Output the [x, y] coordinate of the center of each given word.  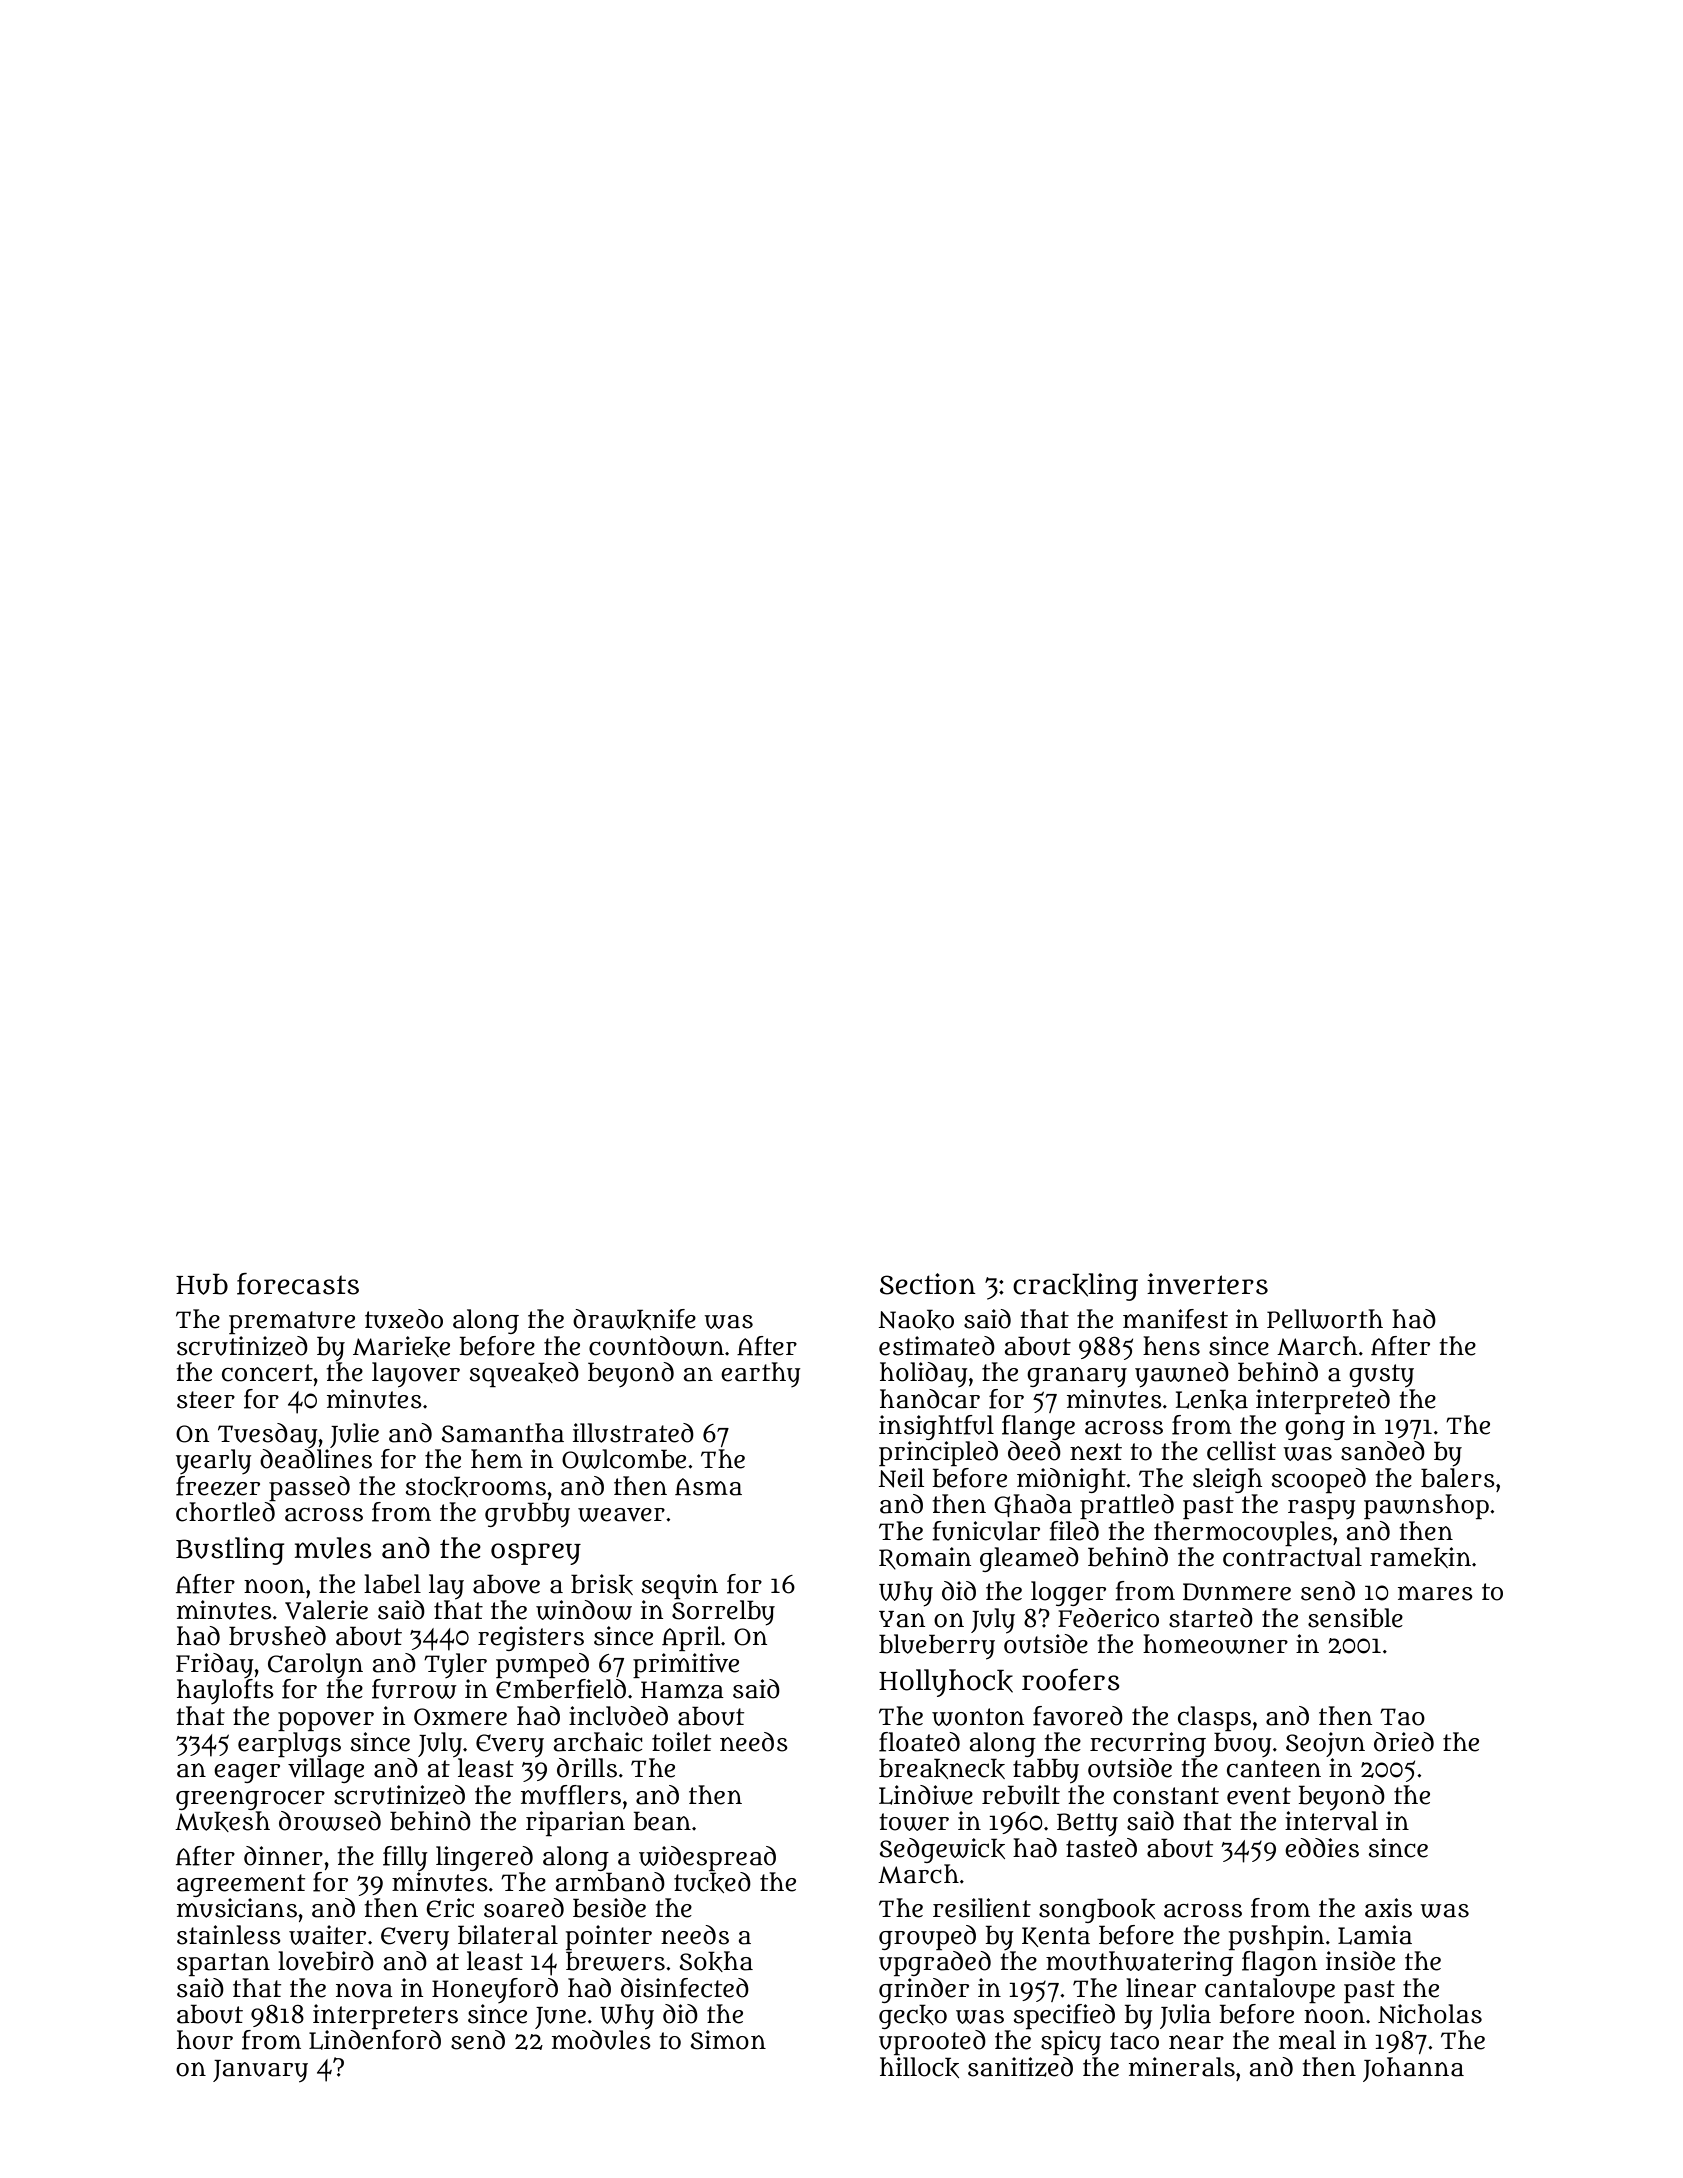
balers [1458, 1478]
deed [1034, 1451]
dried [1404, 1742]
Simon [728, 2040]
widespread [707, 1858]
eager [247, 1773]
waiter [327, 1935]
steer [206, 1400]
